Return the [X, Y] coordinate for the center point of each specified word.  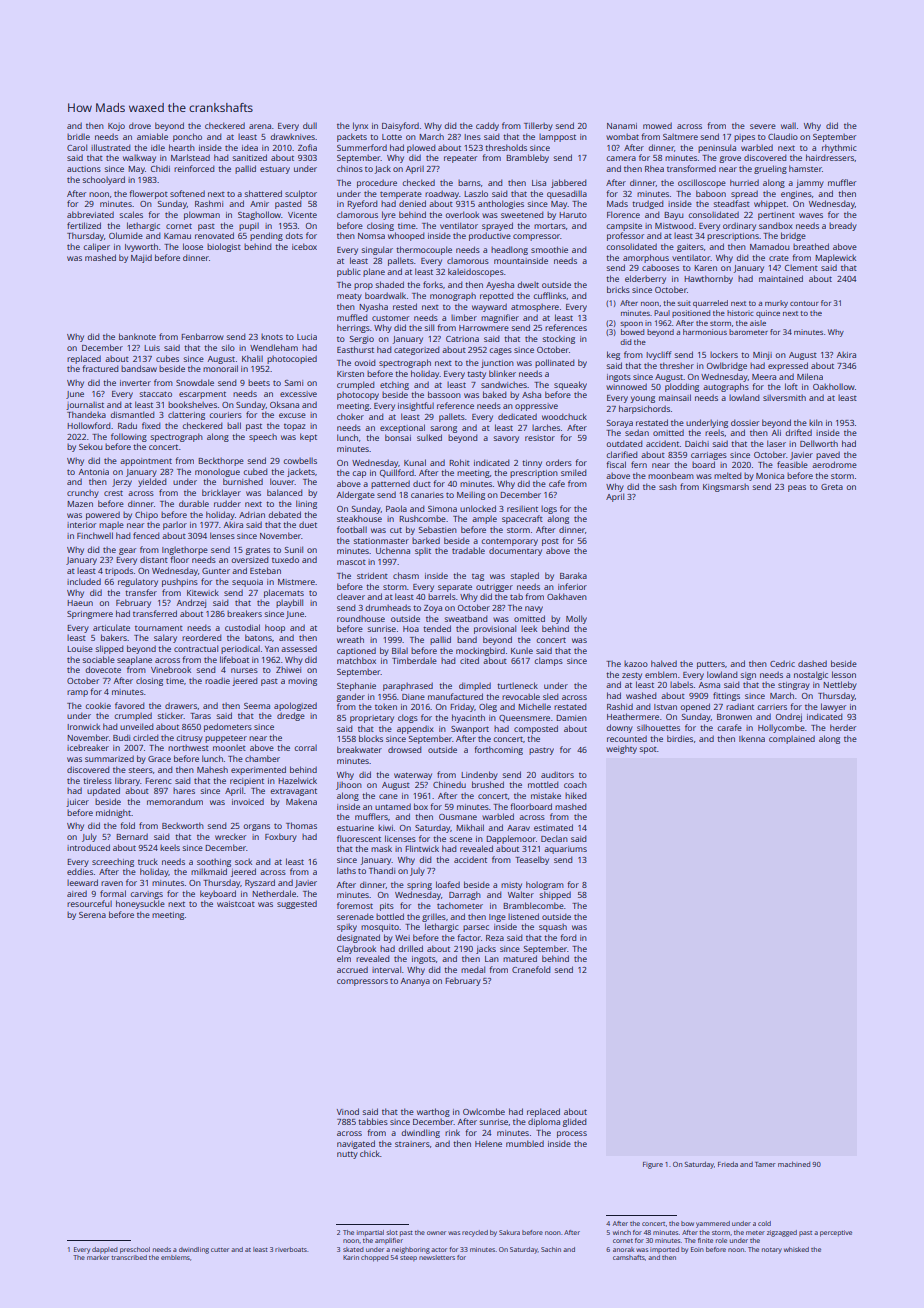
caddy [487, 126]
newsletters [437, 1257]
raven [112, 883]
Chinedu [449, 784]
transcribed [129, 1257]
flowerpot [148, 194]
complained [792, 739]
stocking [558, 339]
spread [744, 194]
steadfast [731, 203]
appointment [146, 462]
